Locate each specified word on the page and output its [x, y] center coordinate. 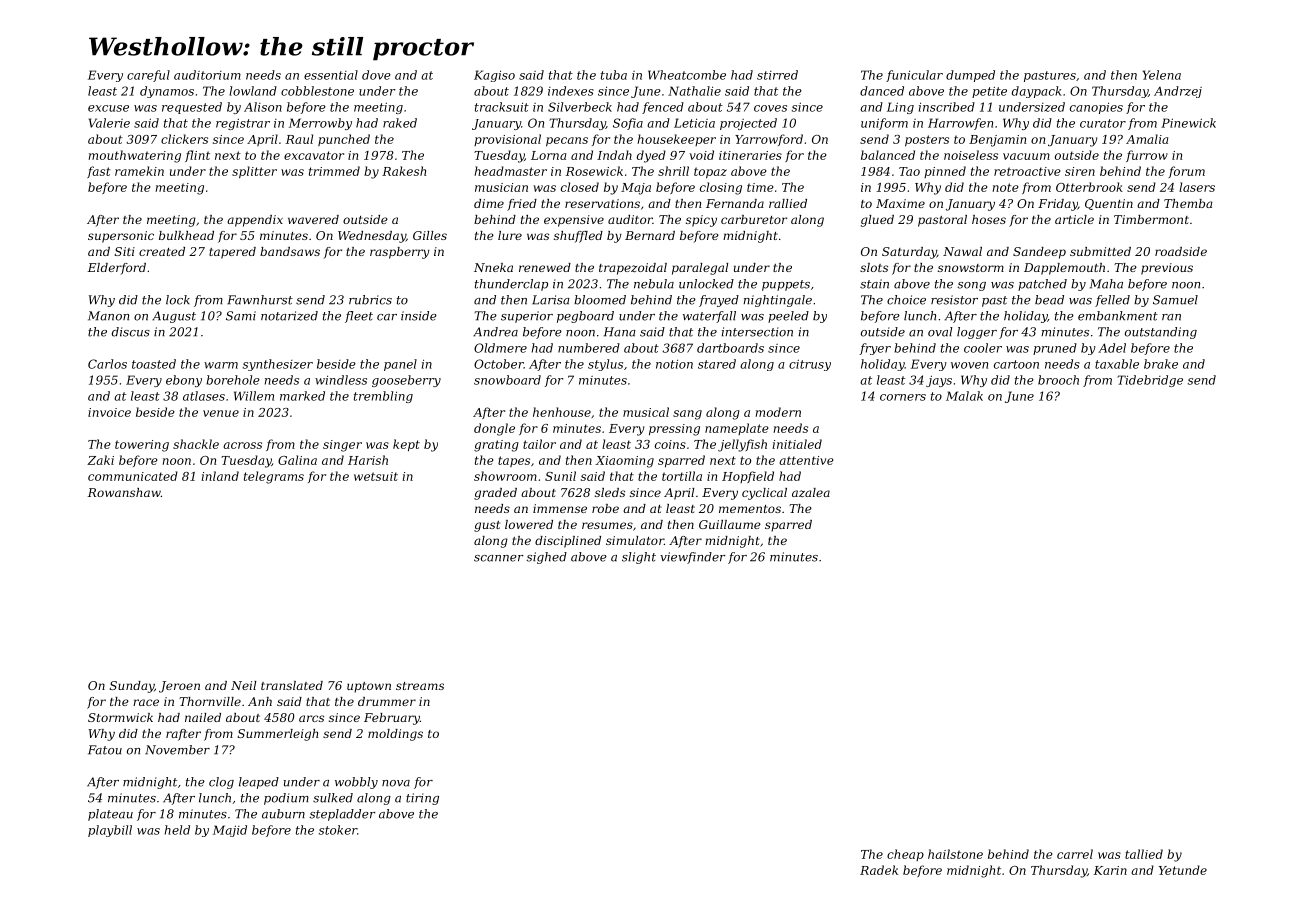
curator [1103, 123]
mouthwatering [134, 156]
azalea [811, 492]
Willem [254, 396]
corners [903, 397]
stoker [338, 830]
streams [420, 686]
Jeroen [179, 687]
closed [580, 187]
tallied [1144, 854]
